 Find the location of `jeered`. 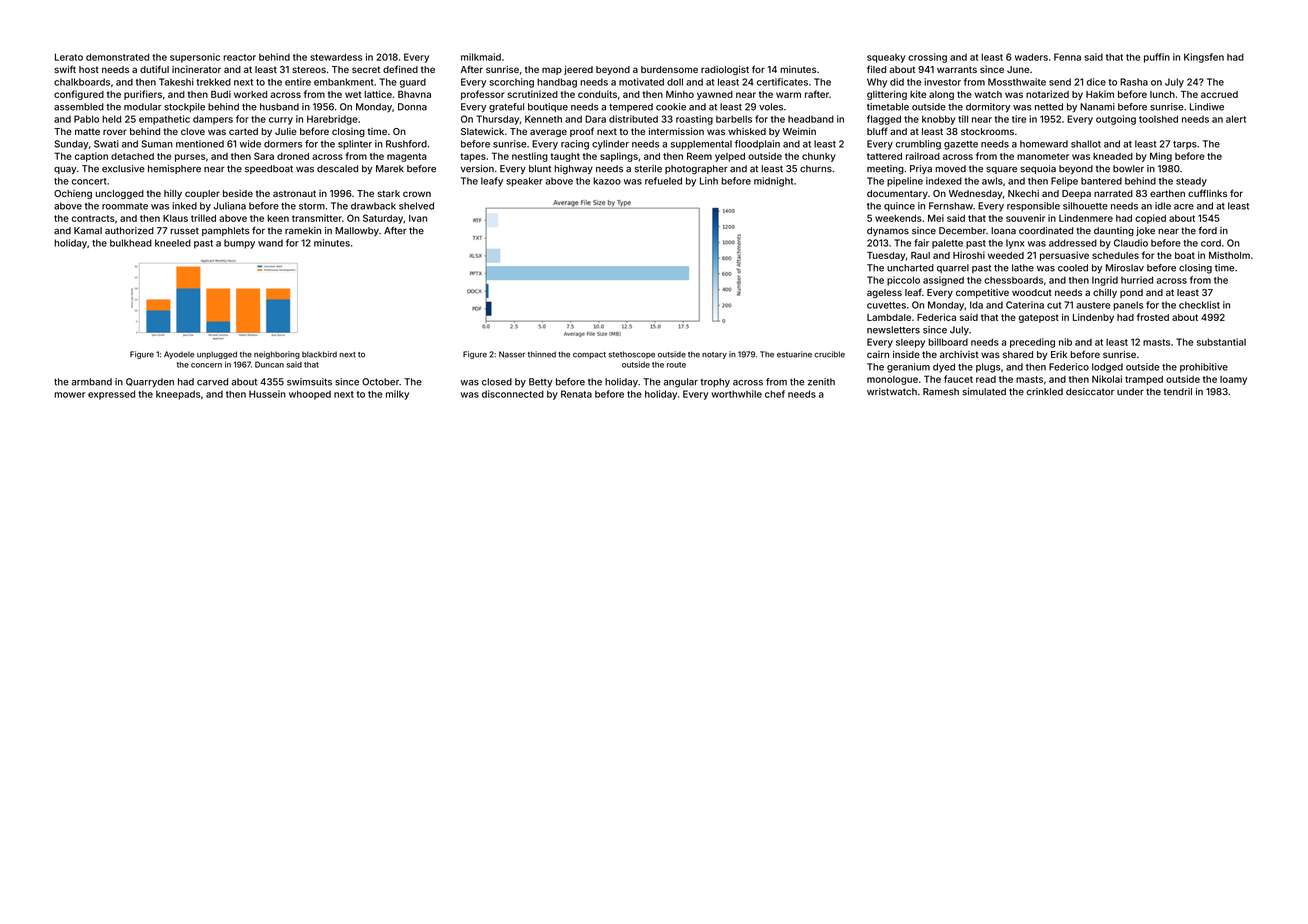

jeered is located at coordinates (578, 70).
